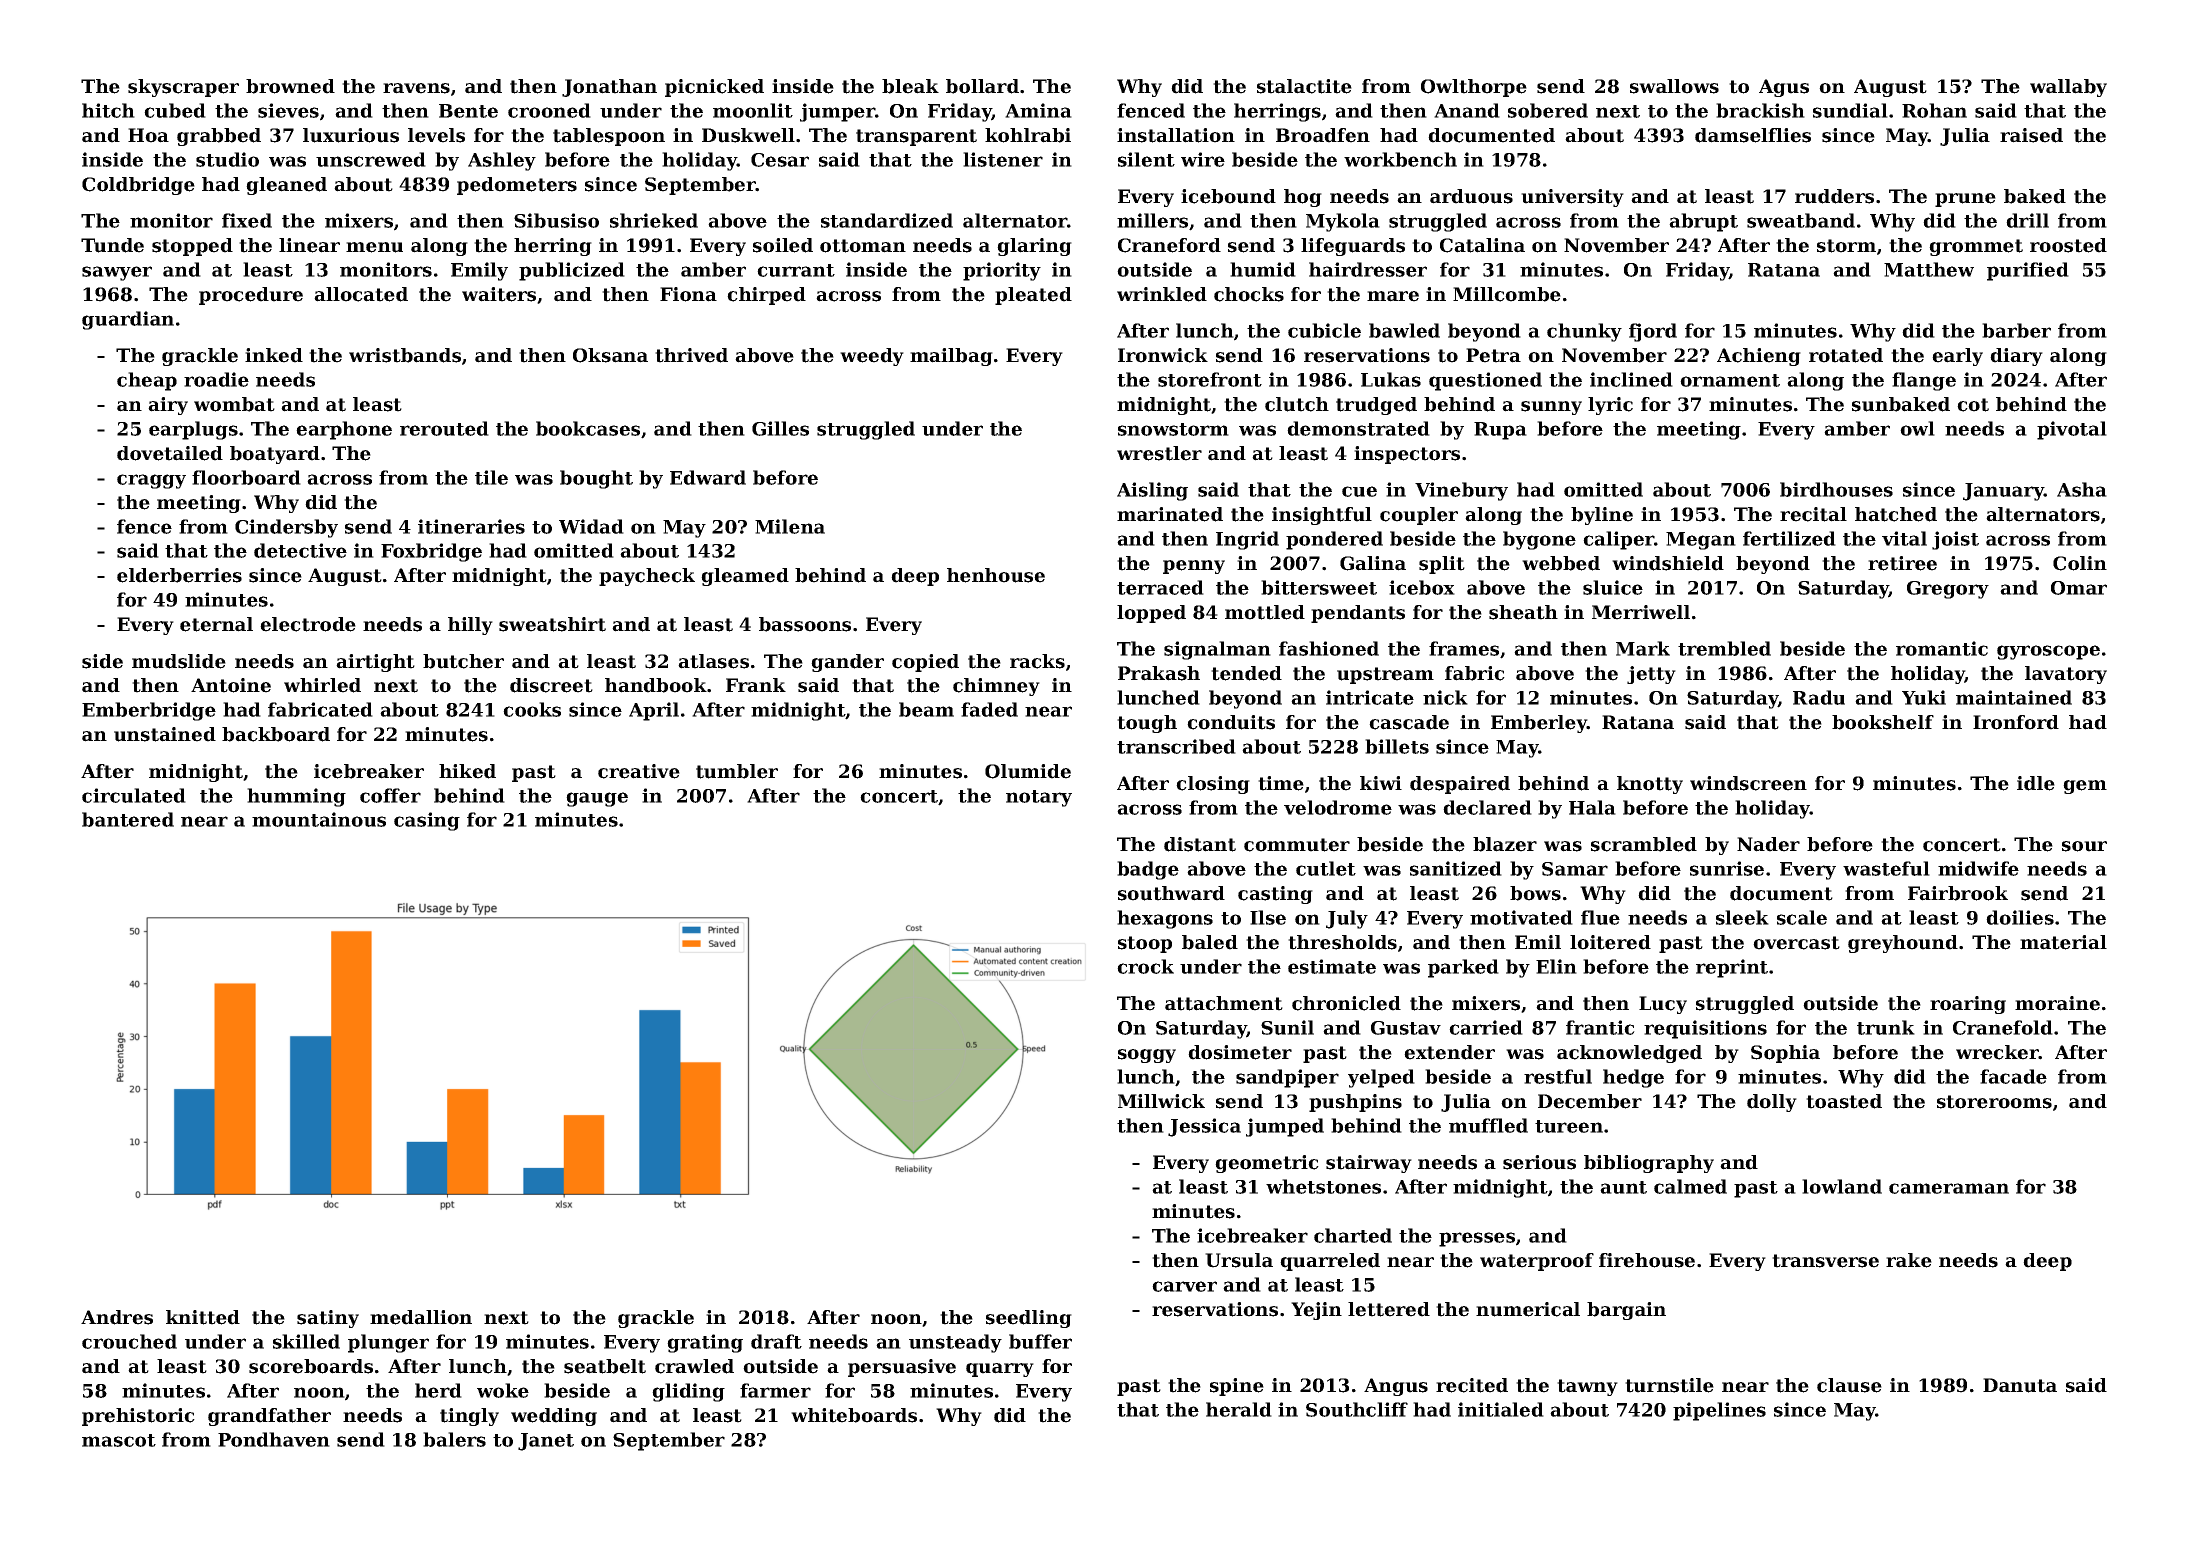 The height and width of the screenshot is (1548, 2189). What do you see at coordinates (1329, 648) in the screenshot?
I see `fashioned` at bounding box center [1329, 648].
